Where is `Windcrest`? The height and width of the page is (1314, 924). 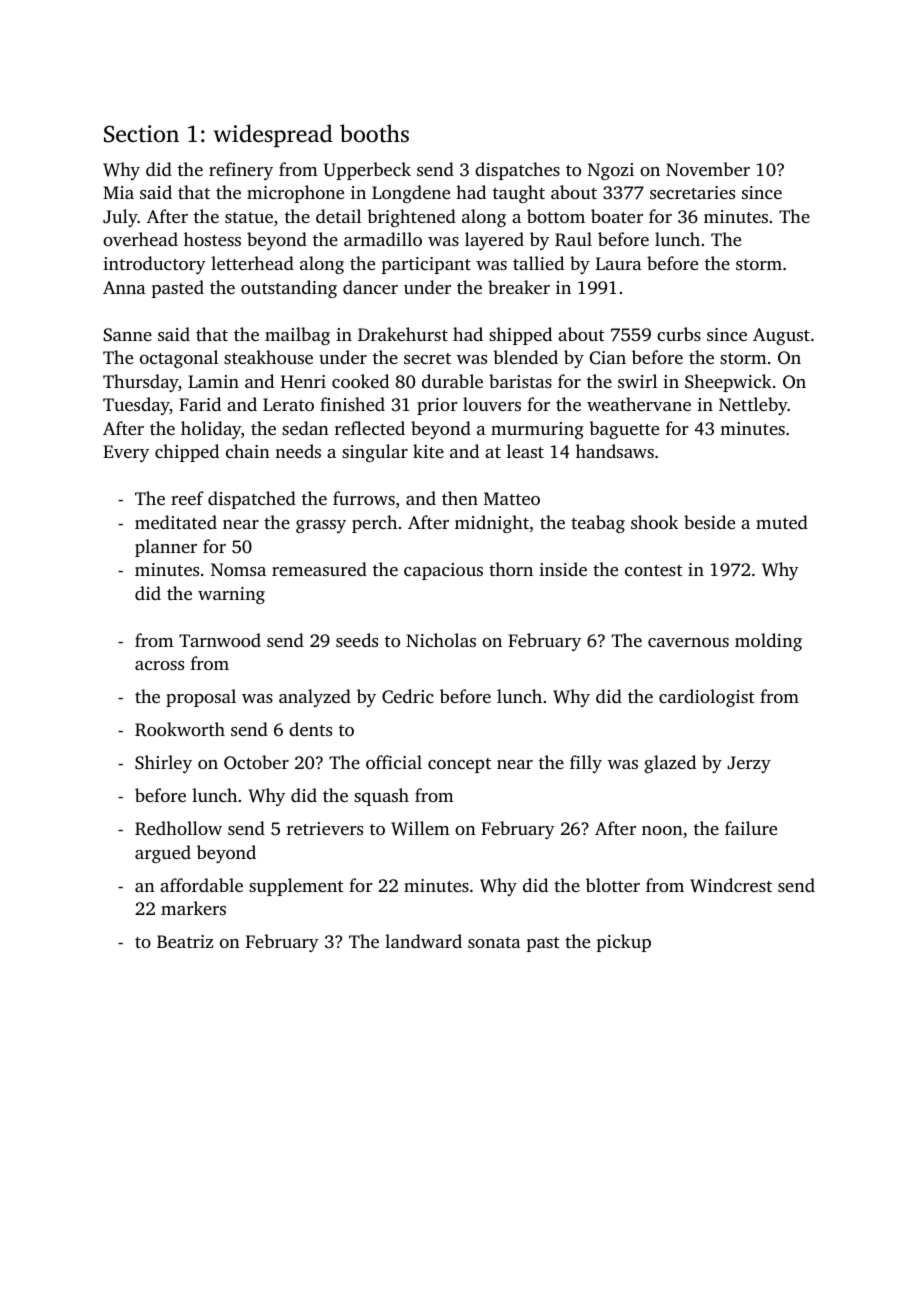
Windcrest is located at coordinates (731, 885).
